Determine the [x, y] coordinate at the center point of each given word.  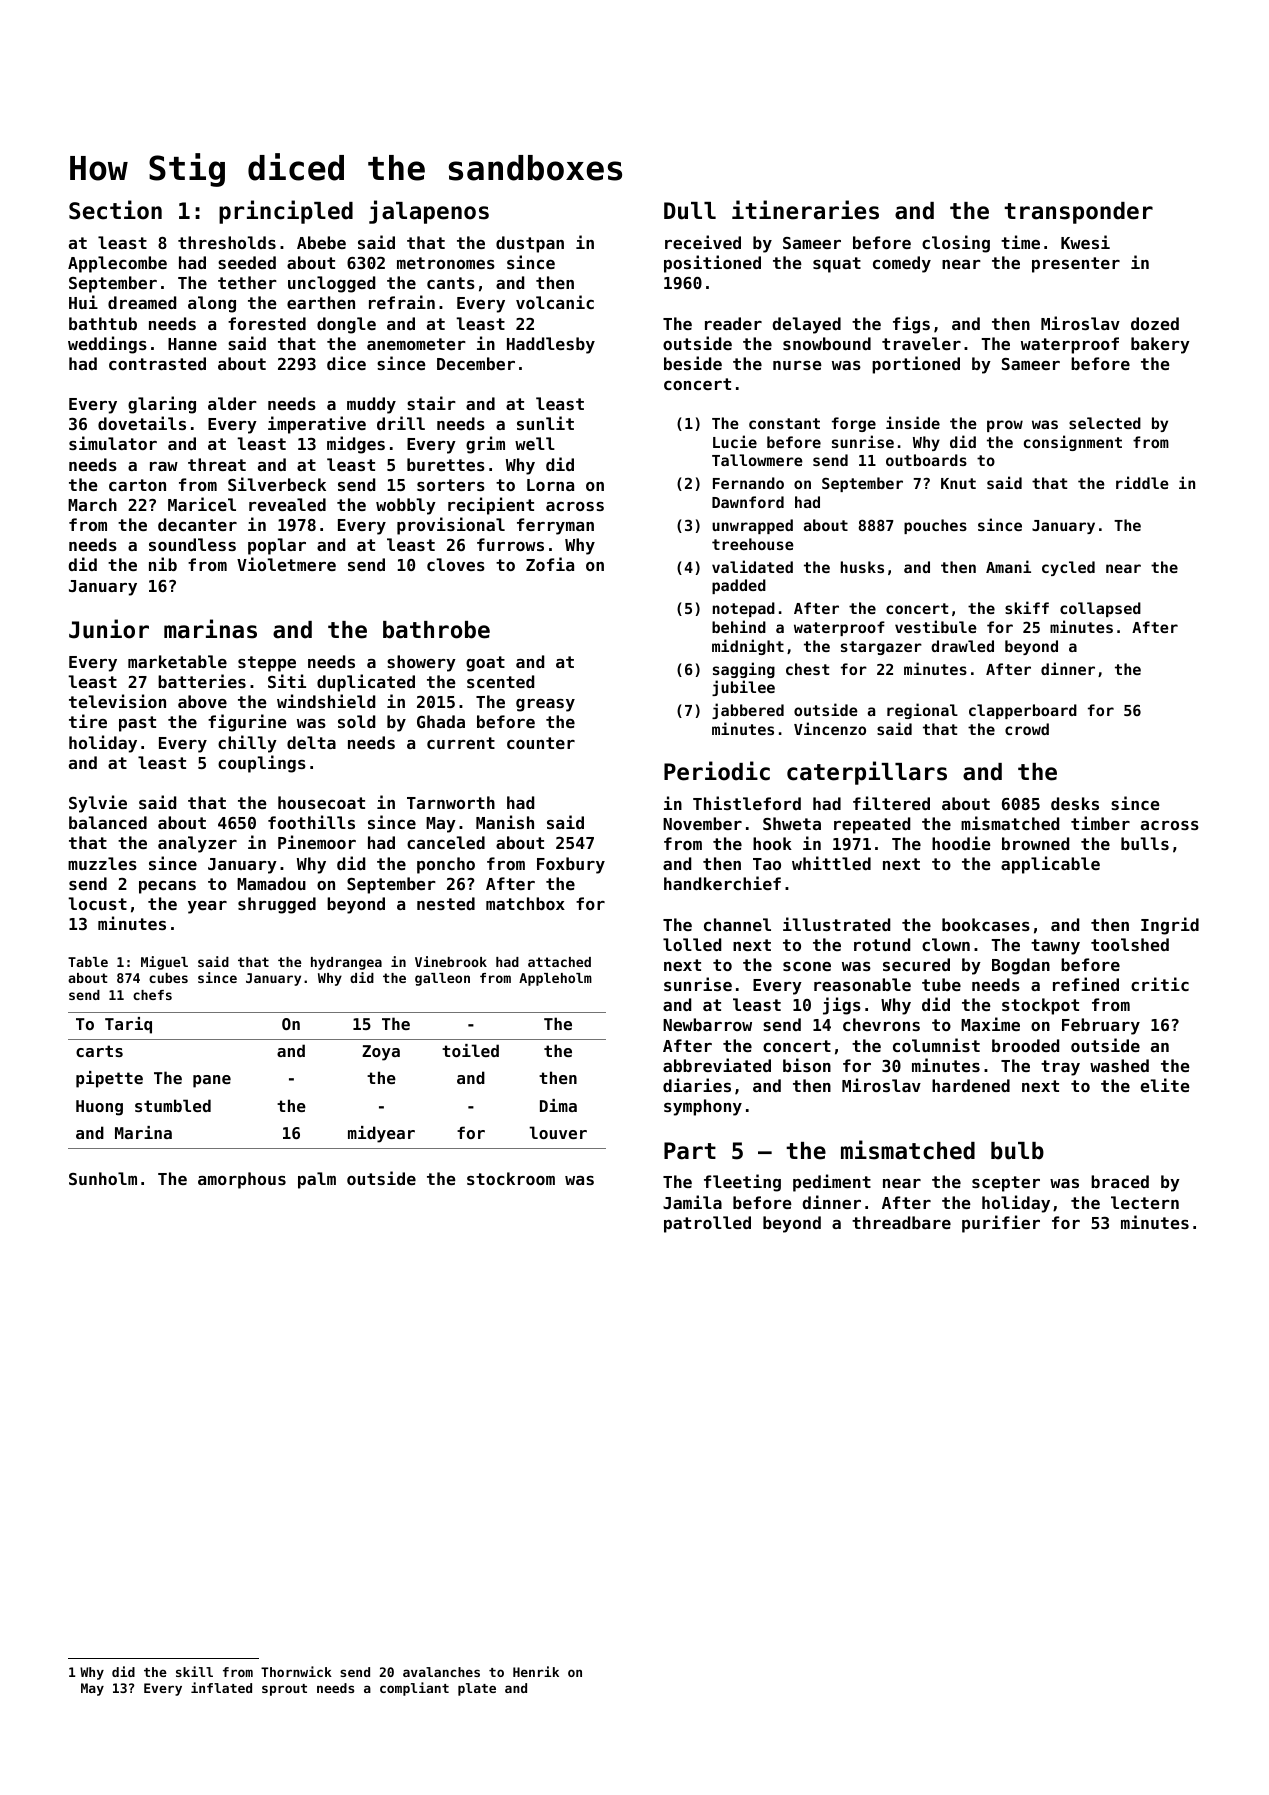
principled [286, 212]
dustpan [530, 244]
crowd [1027, 729]
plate [477, 1689]
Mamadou [271, 883]
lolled [692, 944]
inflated [221, 1687]
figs [911, 325]
